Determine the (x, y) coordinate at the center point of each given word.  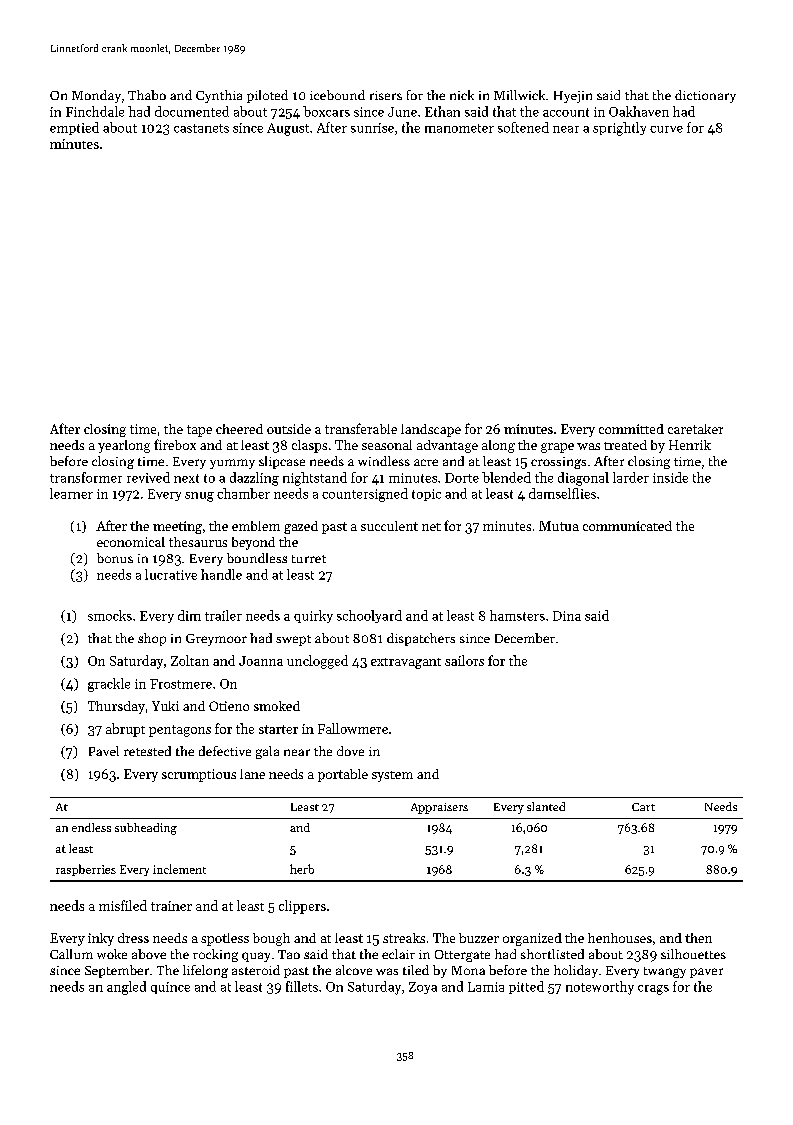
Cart (643, 807)
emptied (74, 128)
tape (199, 431)
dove (350, 751)
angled (126, 988)
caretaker (695, 429)
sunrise (372, 128)
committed (631, 429)
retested (147, 751)
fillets (302, 986)
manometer (459, 128)
